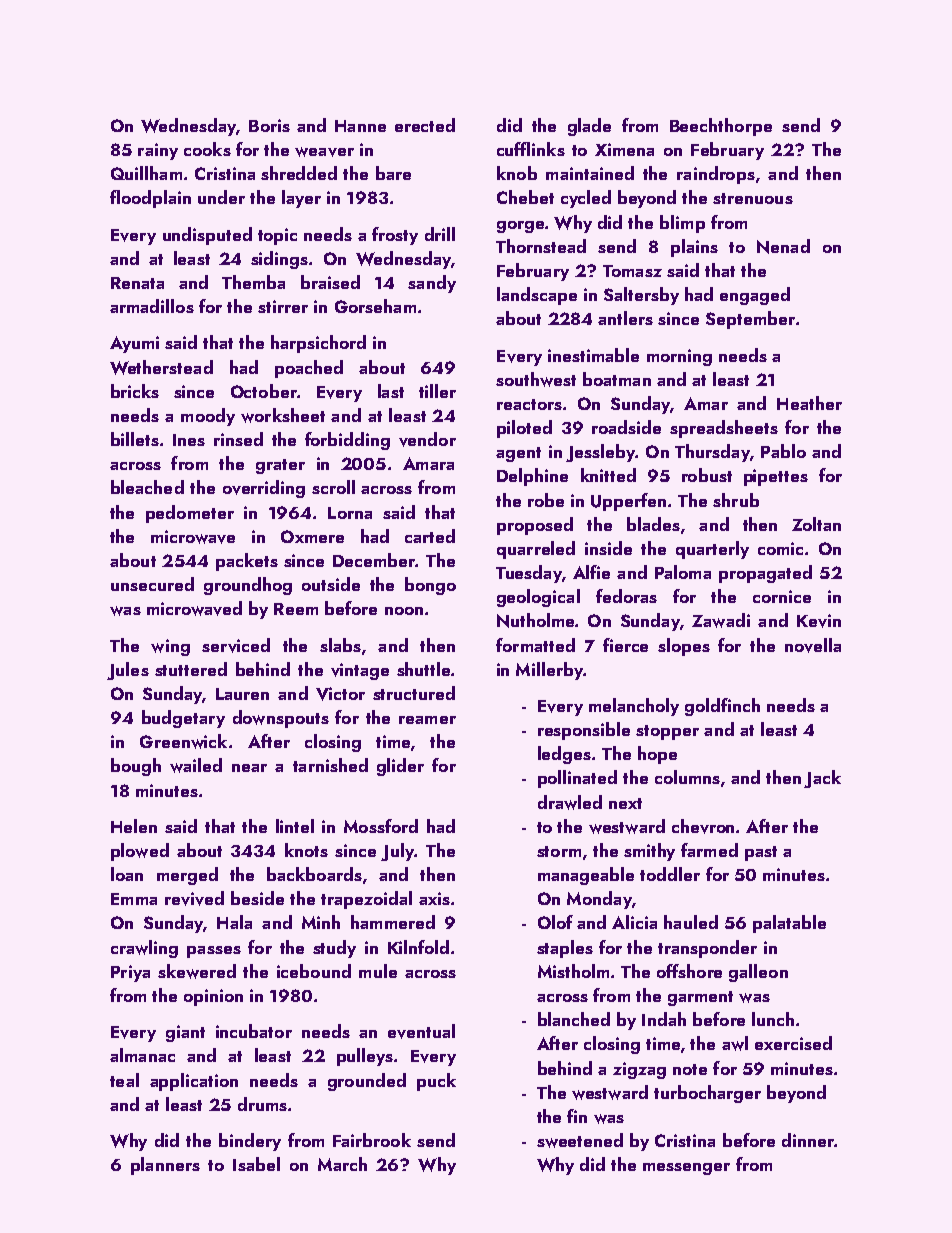 The height and width of the screenshot is (1233, 952). Describe the element at coordinates (256, 1164) in the screenshot. I see `Isabel` at that location.
